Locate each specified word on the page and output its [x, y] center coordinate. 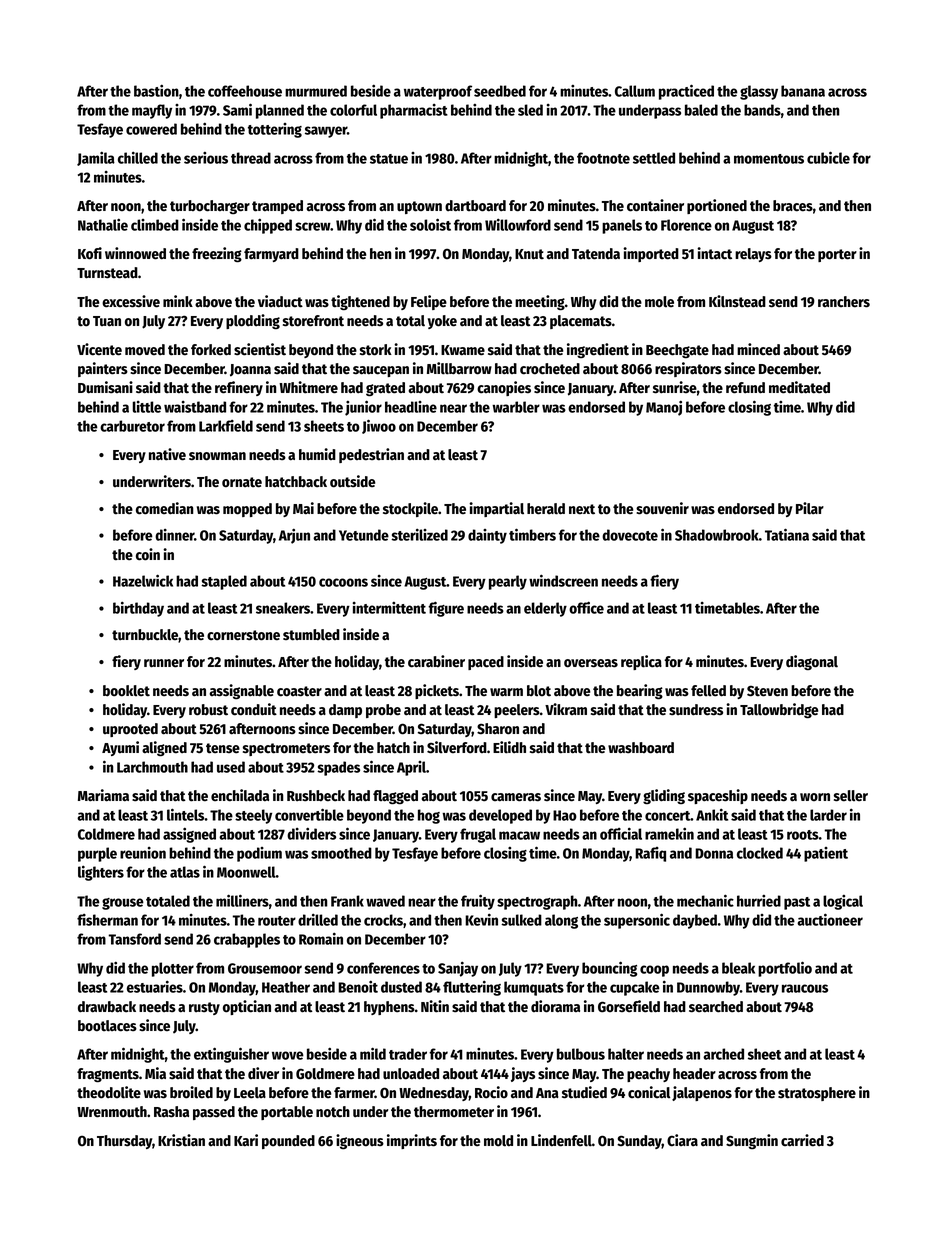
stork [376, 350]
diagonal [812, 662]
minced [758, 349]
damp [345, 711]
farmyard [271, 255]
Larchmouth [152, 767]
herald [546, 509]
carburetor [132, 426]
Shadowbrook [717, 535]
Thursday [124, 1142]
